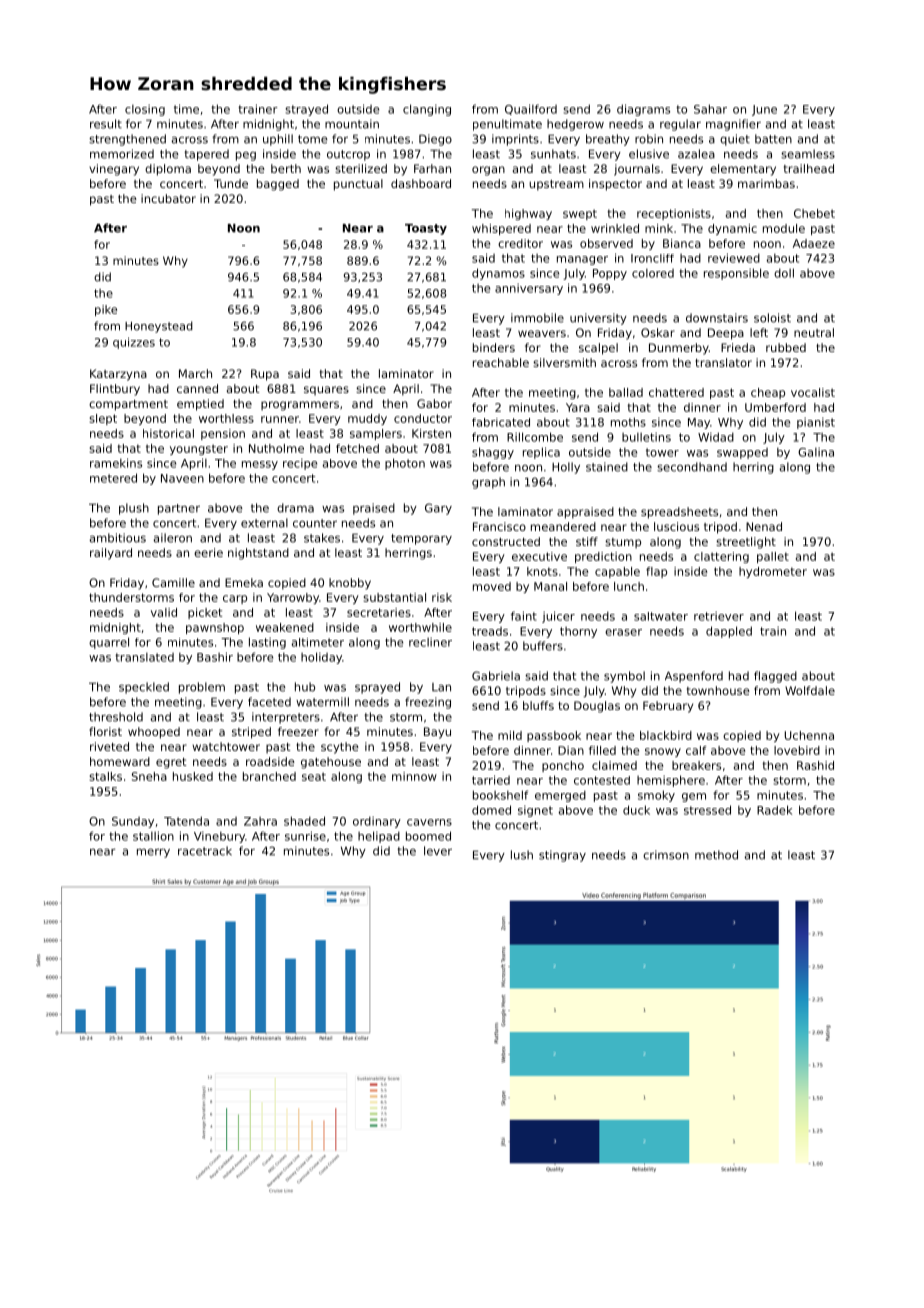 The height and width of the screenshot is (1308, 924). What do you see at coordinates (515, 140) in the screenshot?
I see `imprints` at bounding box center [515, 140].
